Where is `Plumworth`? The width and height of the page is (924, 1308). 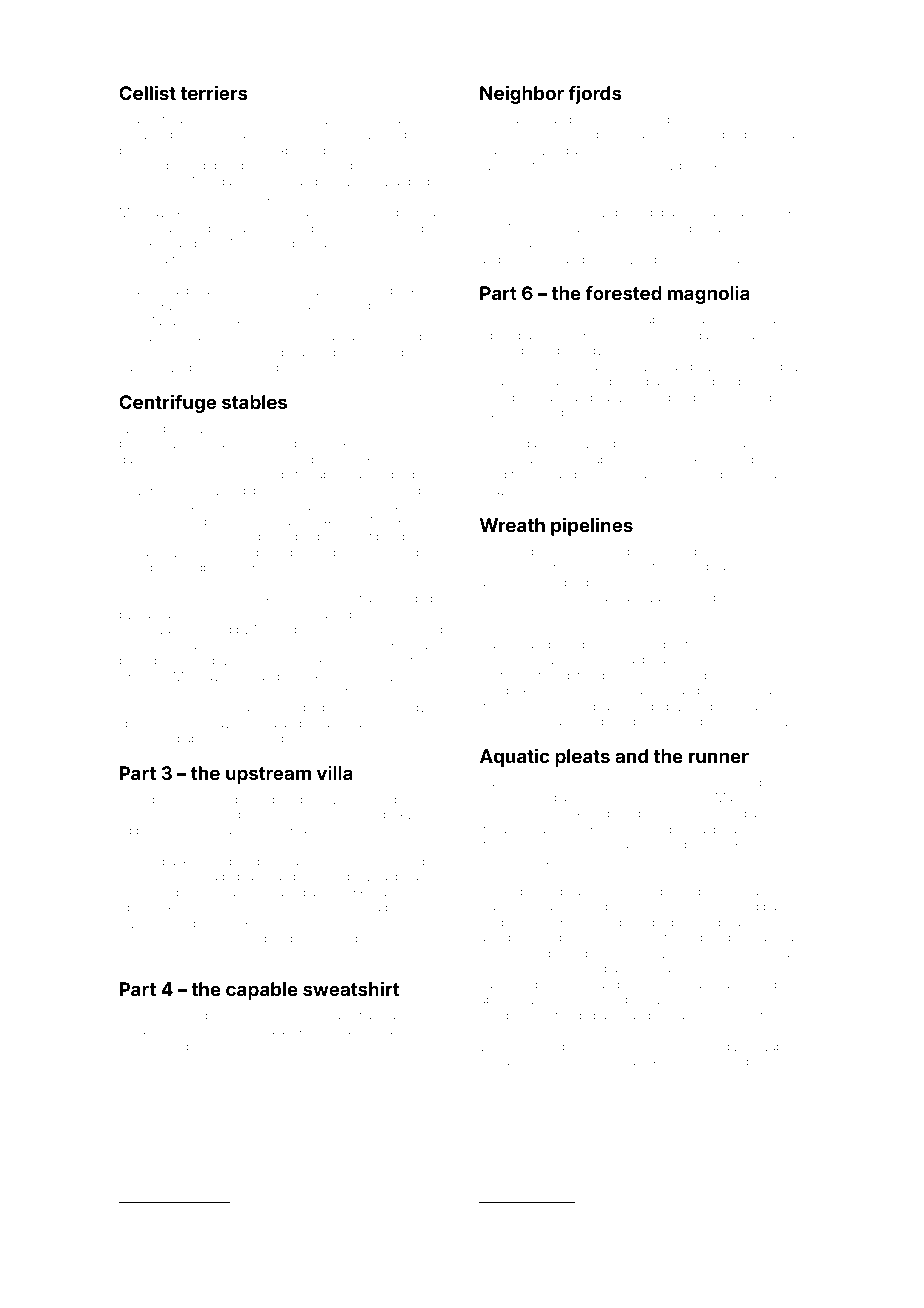
Plumworth is located at coordinates (149, 336).
